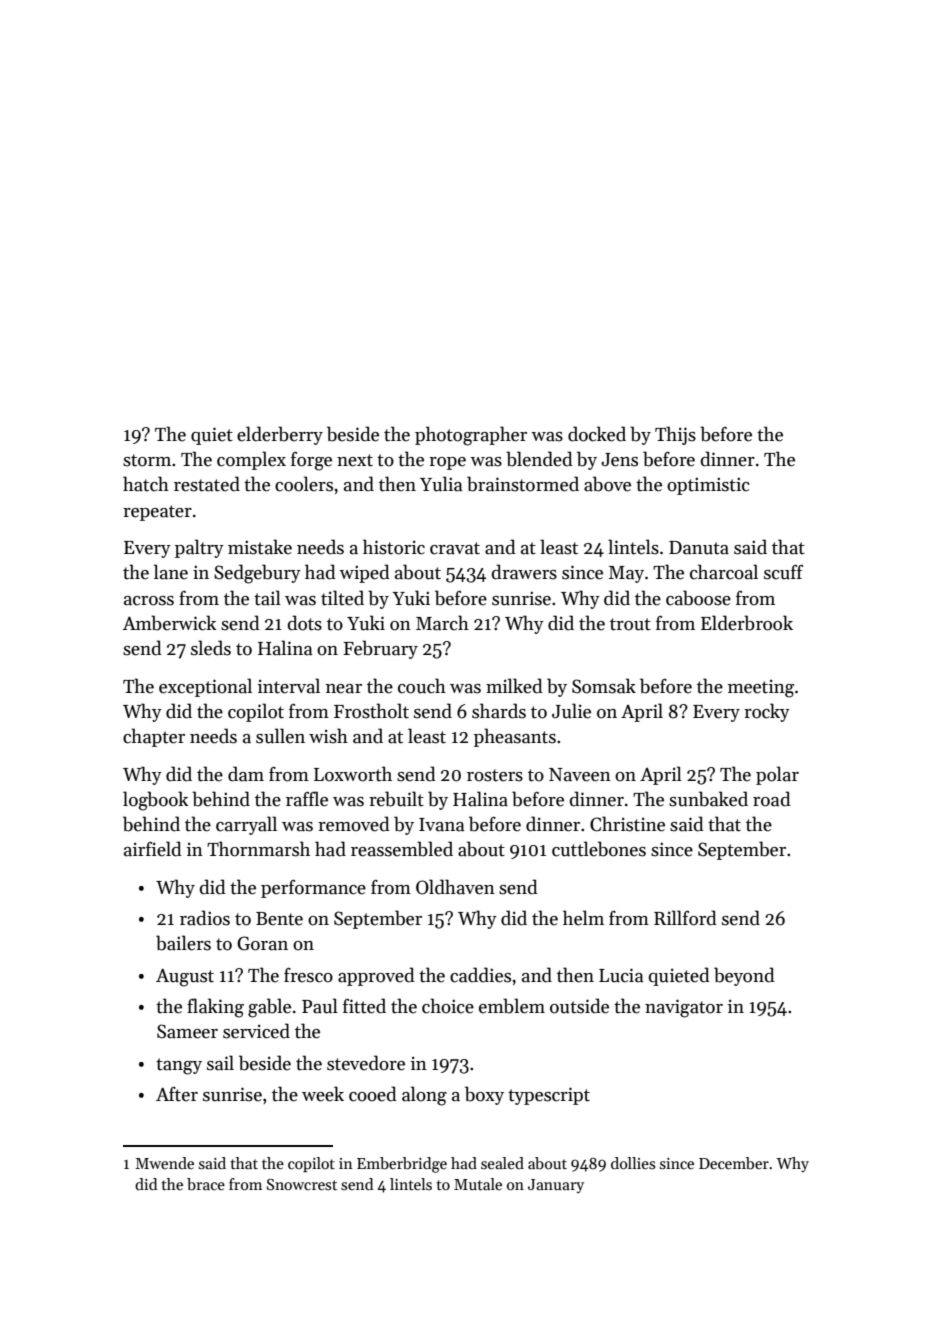 This screenshot has height=1344, width=947. Describe the element at coordinates (685, 918) in the screenshot. I see `Rillford` at that location.
